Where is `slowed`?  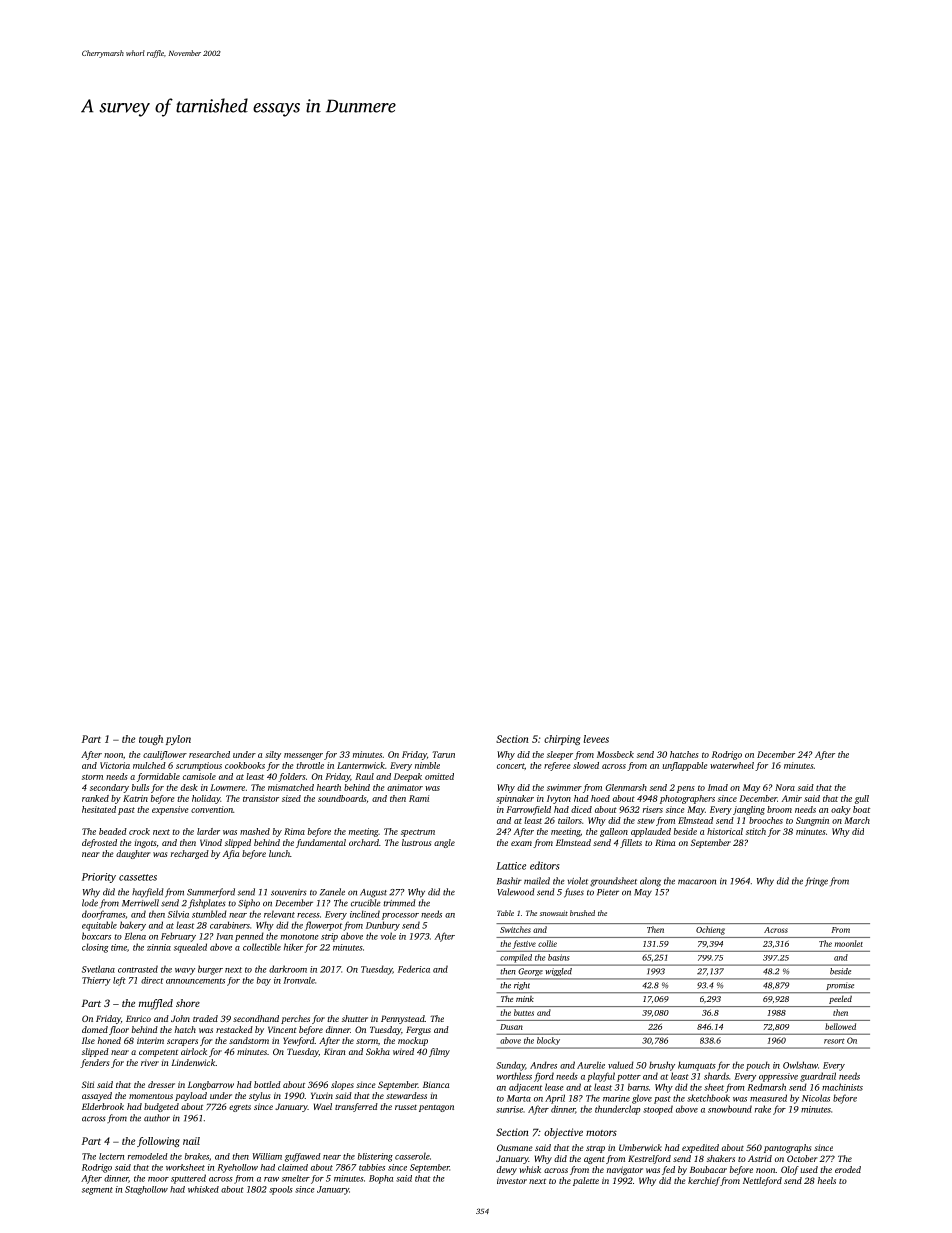
slowed is located at coordinates (586, 765).
